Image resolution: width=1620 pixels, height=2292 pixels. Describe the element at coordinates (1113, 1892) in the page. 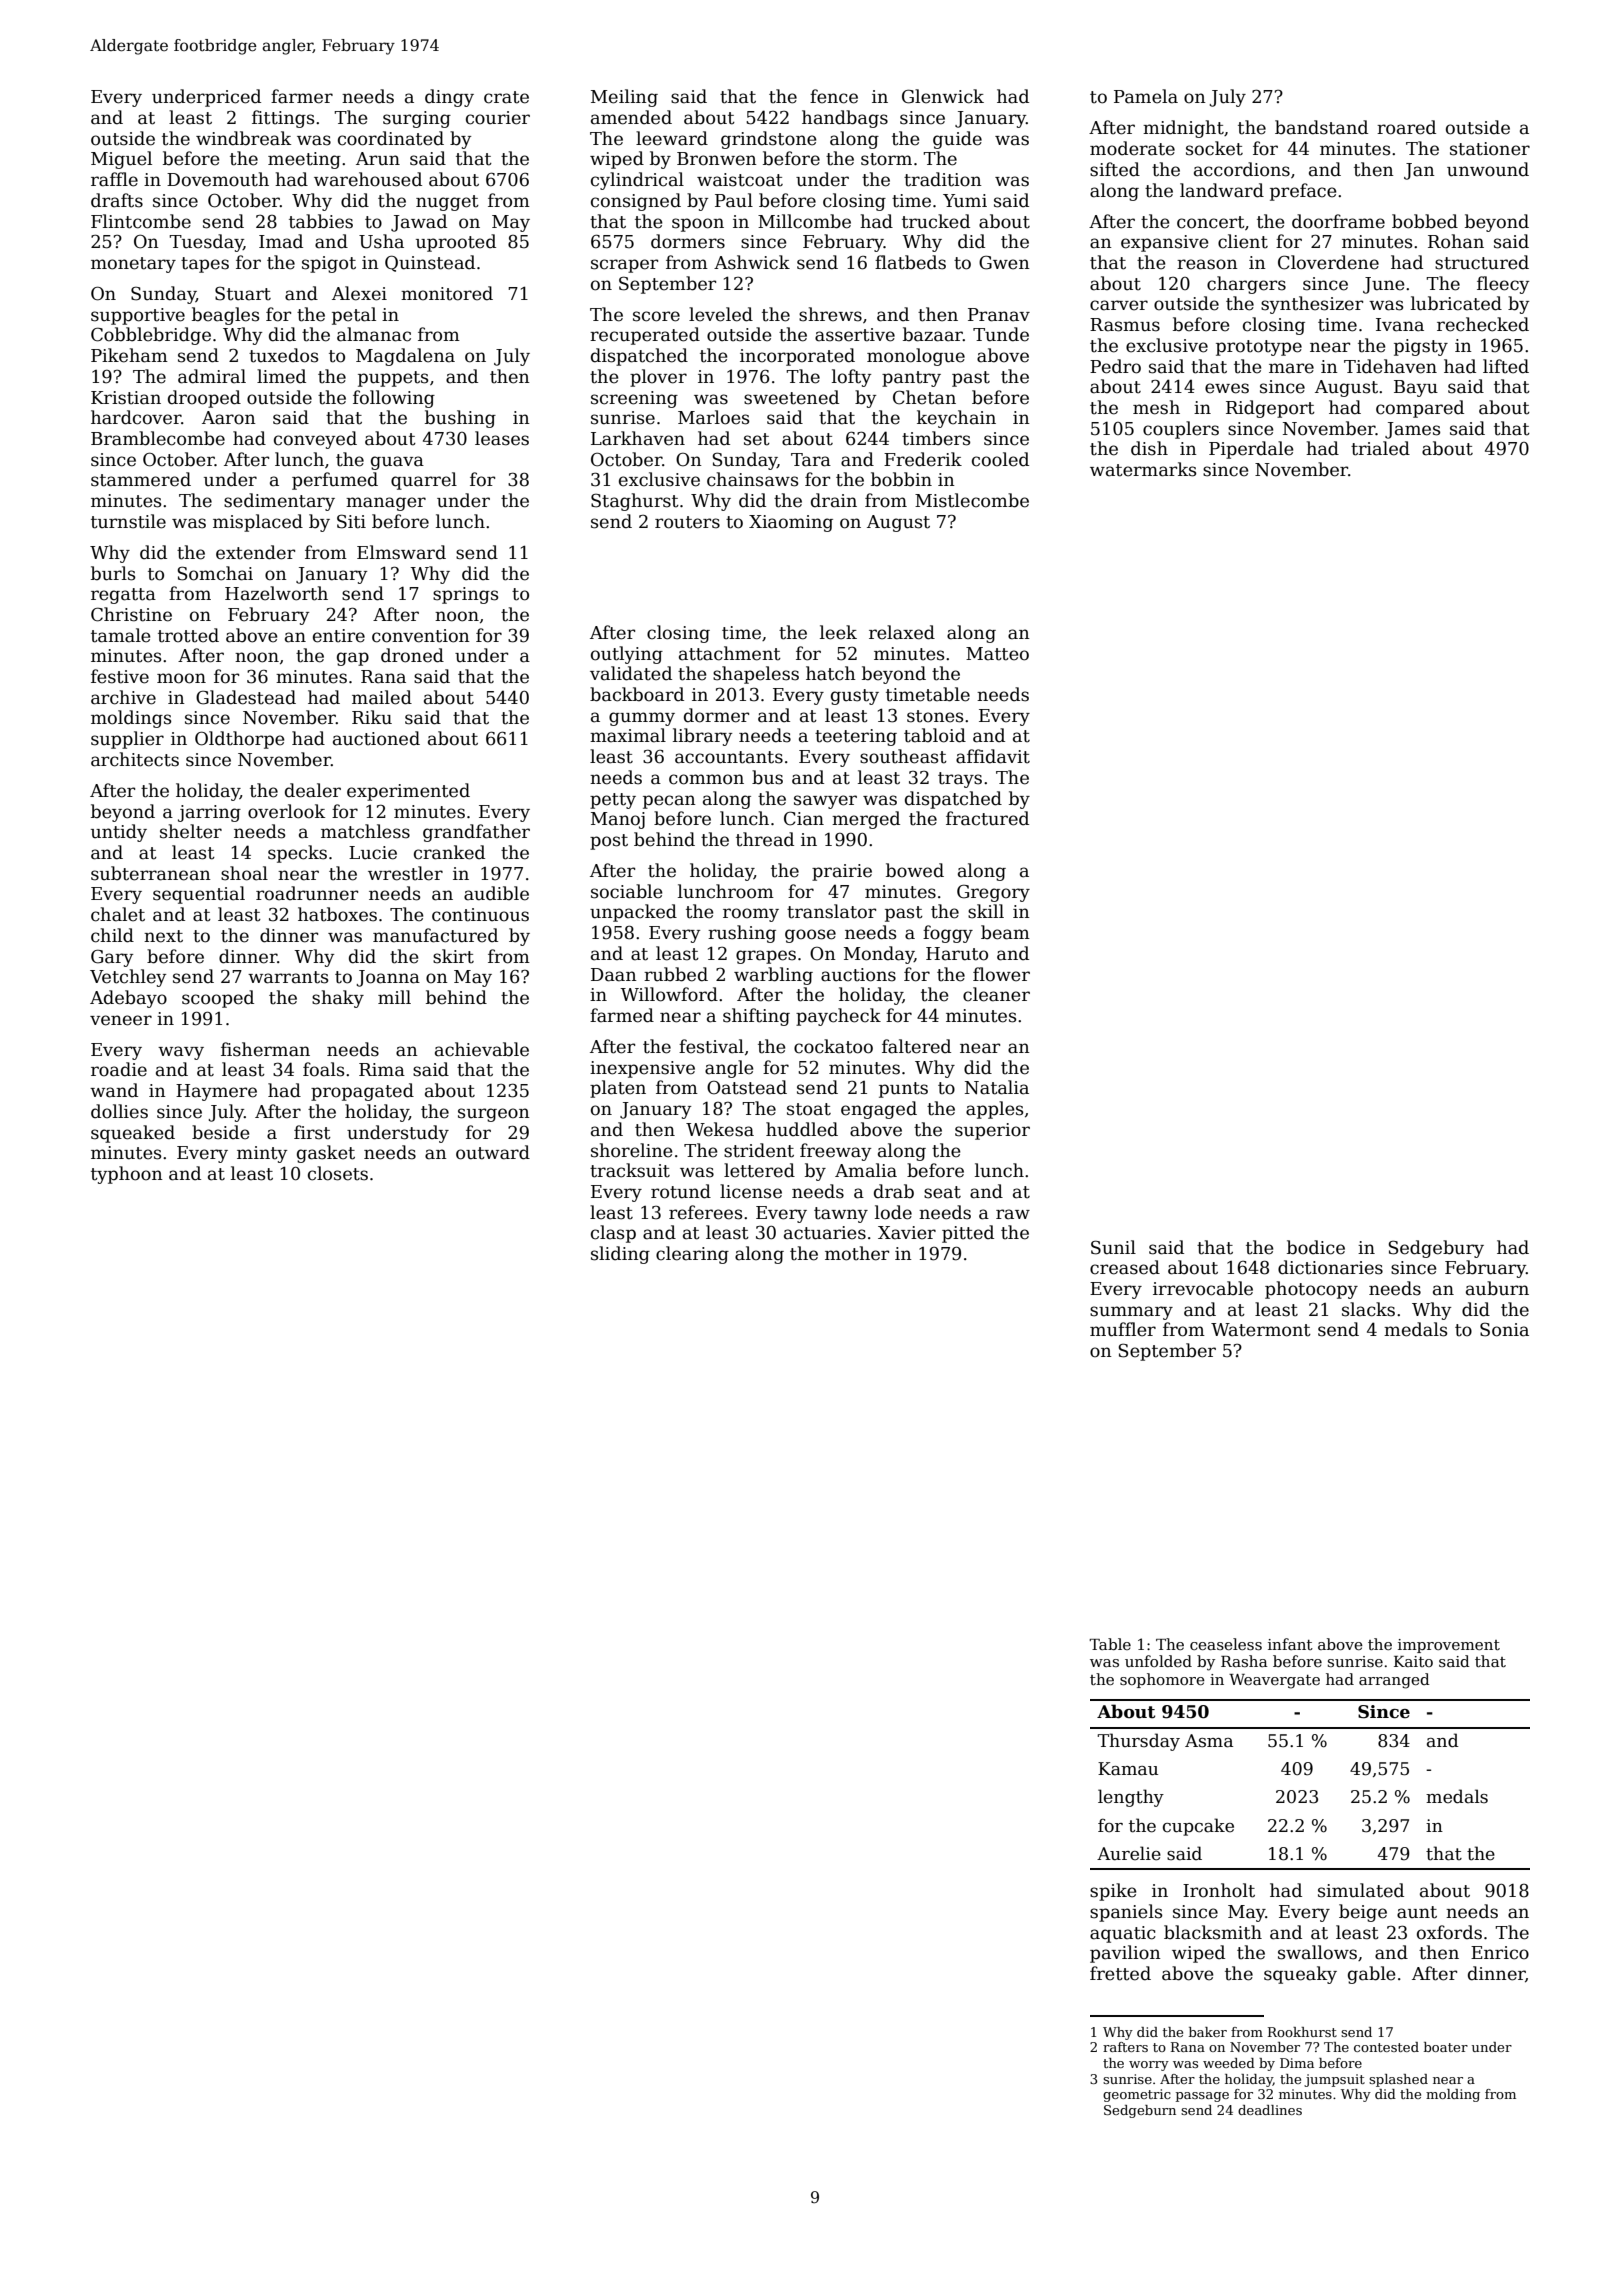

I see `spike` at that location.
